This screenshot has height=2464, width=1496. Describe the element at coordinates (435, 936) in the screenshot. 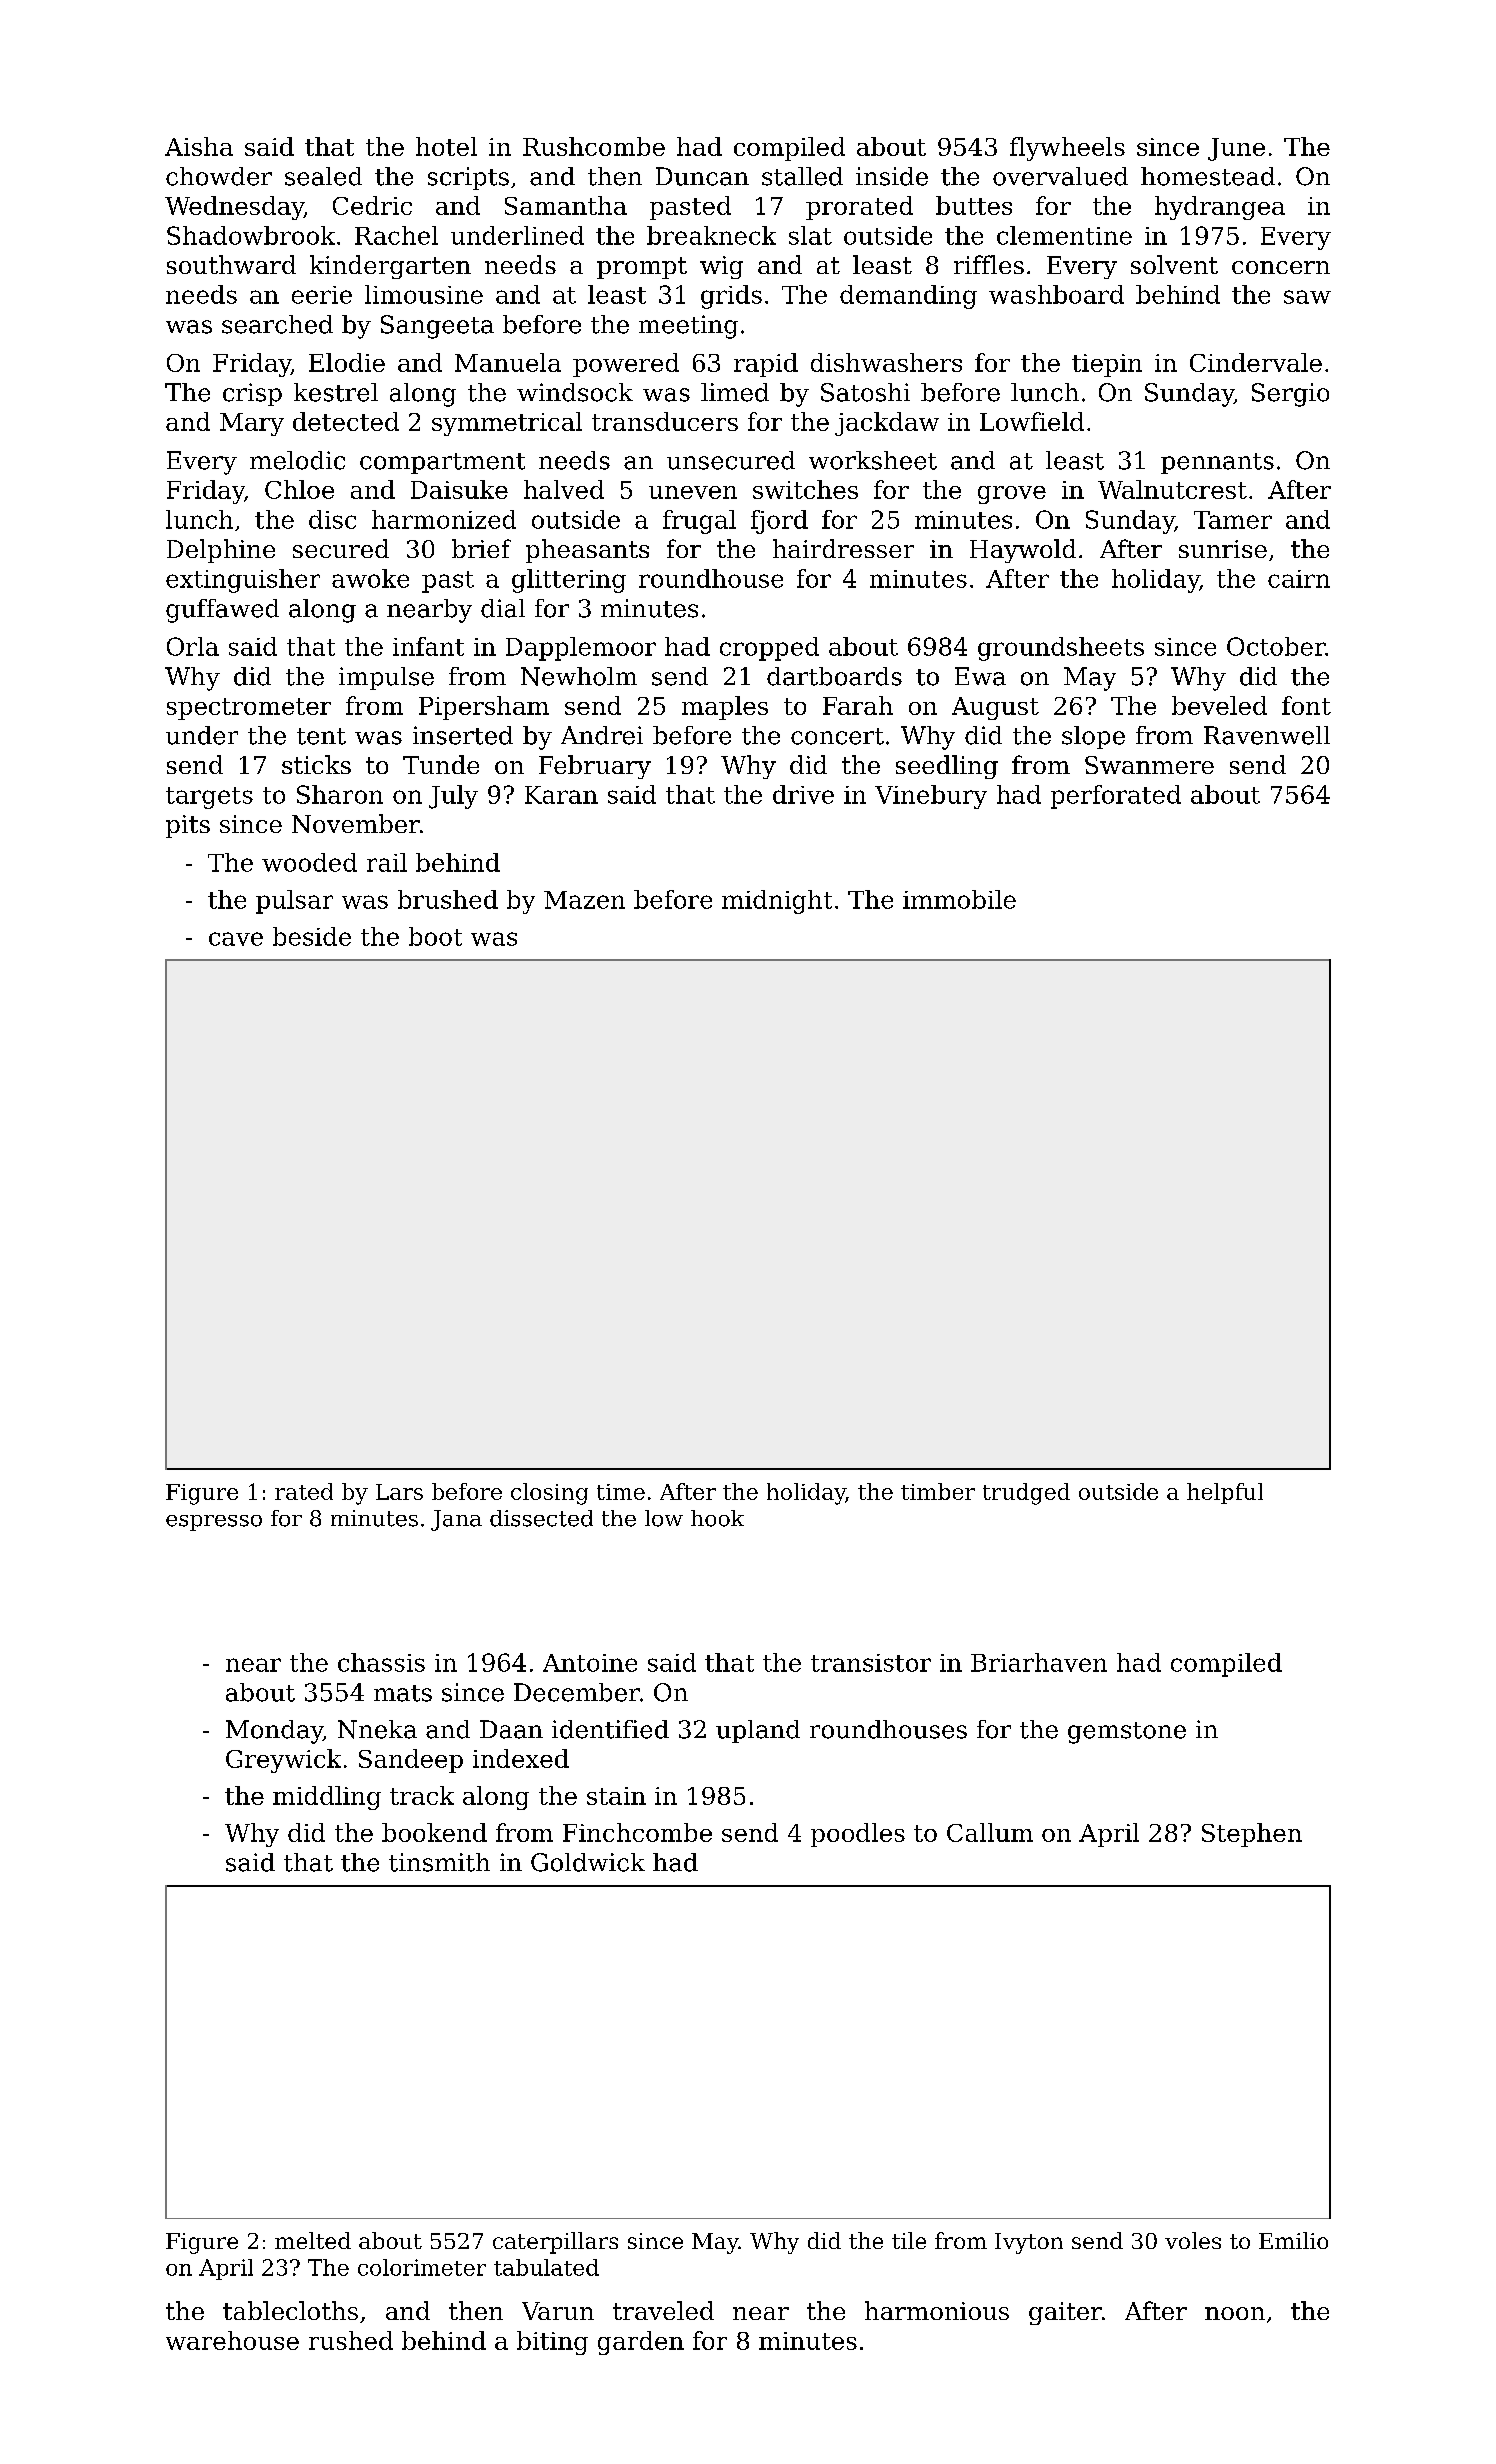

I see `boot` at that location.
